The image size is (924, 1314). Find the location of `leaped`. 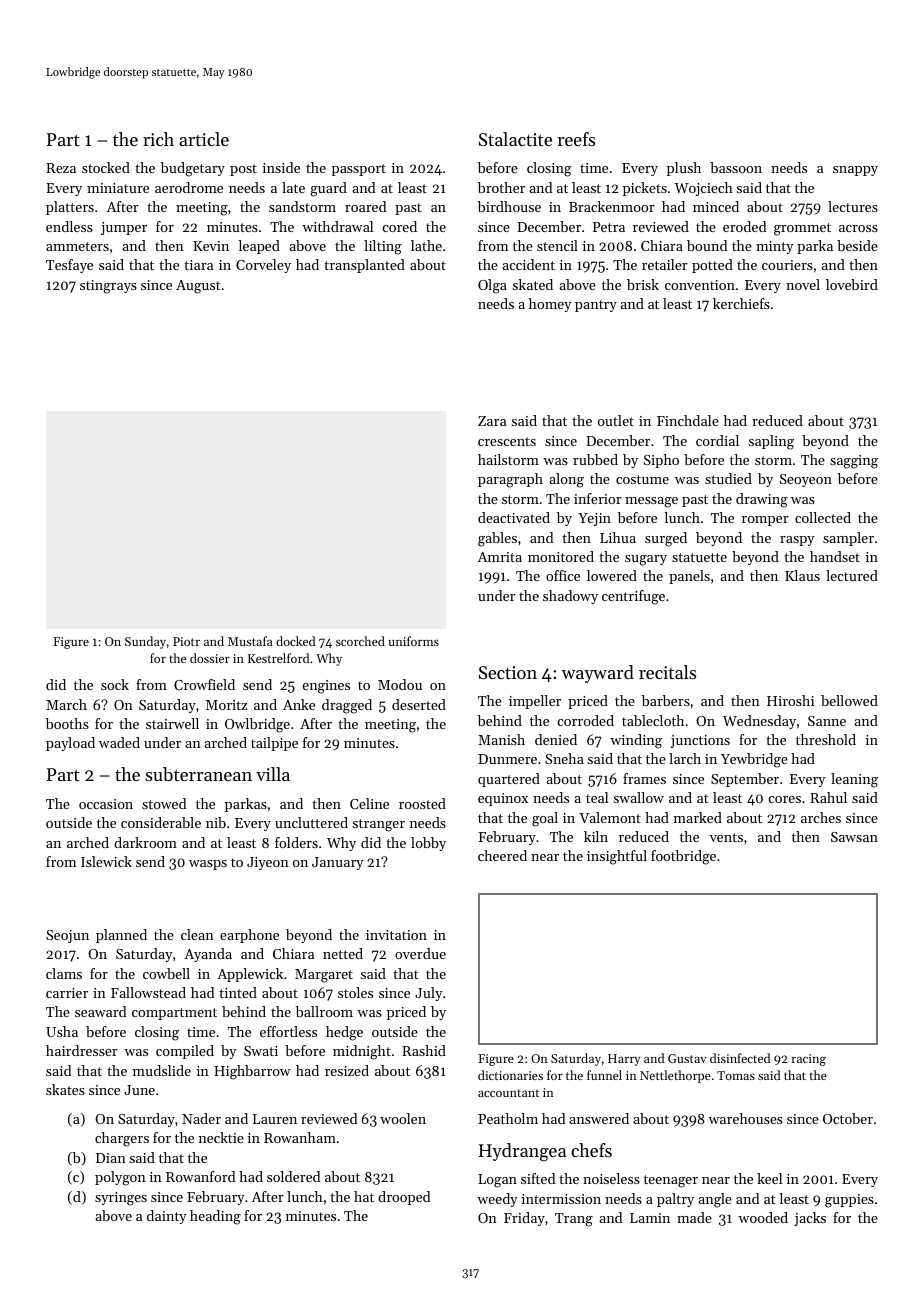

leaped is located at coordinates (259, 247).
